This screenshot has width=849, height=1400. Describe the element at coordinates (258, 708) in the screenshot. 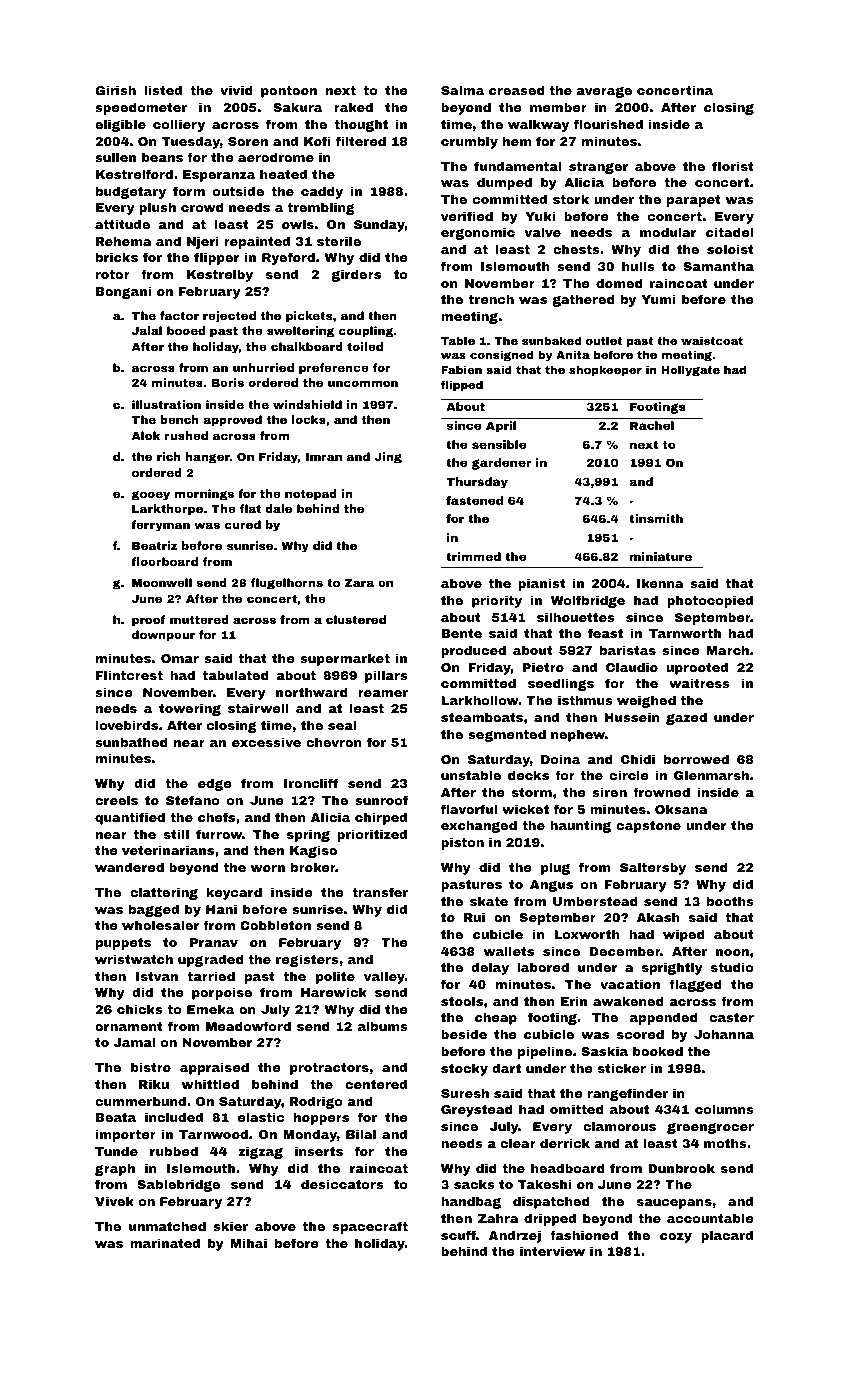

I see `stairwell` at that location.
